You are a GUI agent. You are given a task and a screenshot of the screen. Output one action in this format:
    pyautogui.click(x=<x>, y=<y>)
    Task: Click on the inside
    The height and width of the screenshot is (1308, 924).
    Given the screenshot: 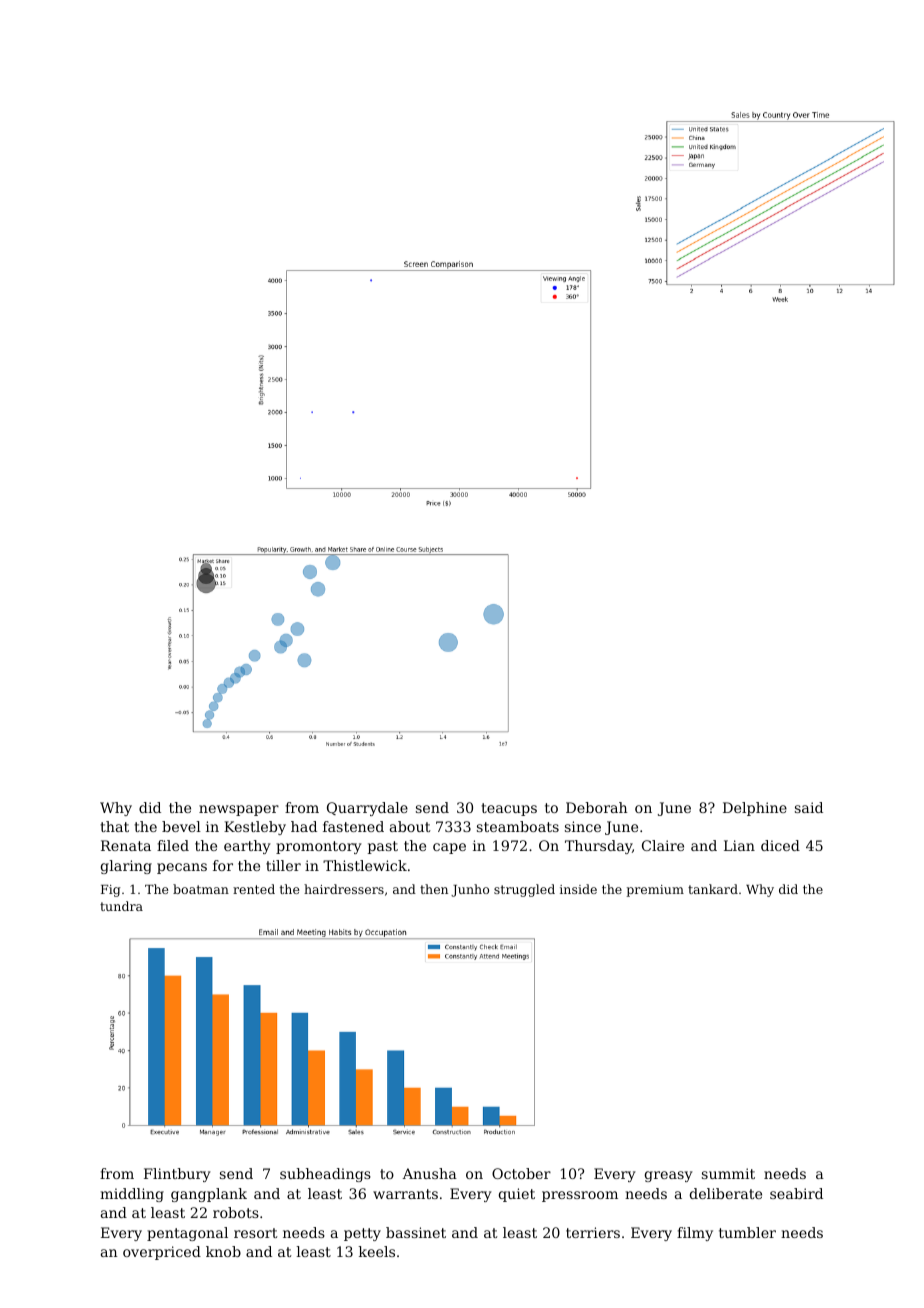 What is the action you would take?
    pyautogui.click(x=578, y=889)
